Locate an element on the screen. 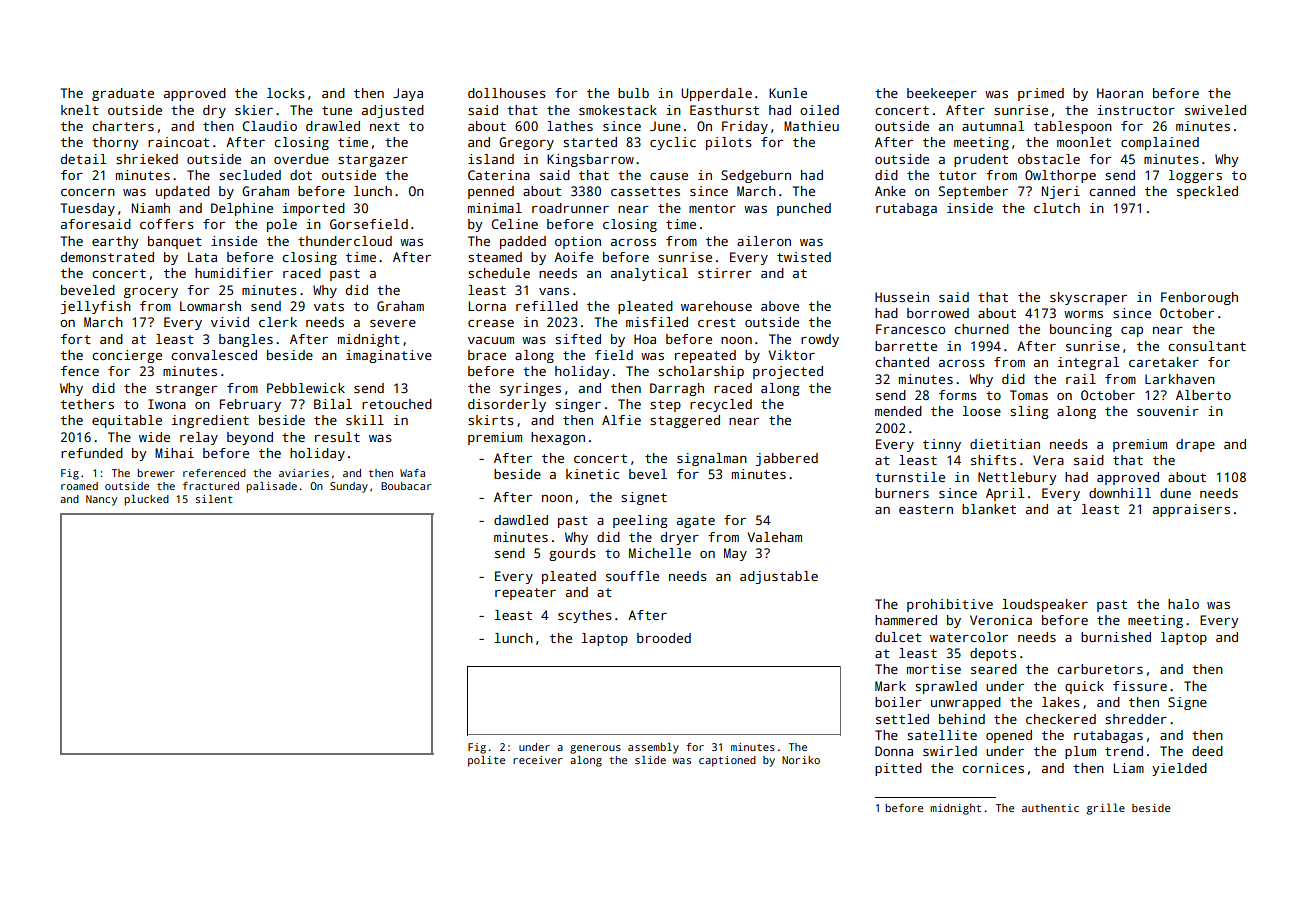 The height and width of the screenshot is (924, 1308). graduate is located at coordinates (123, 94).
